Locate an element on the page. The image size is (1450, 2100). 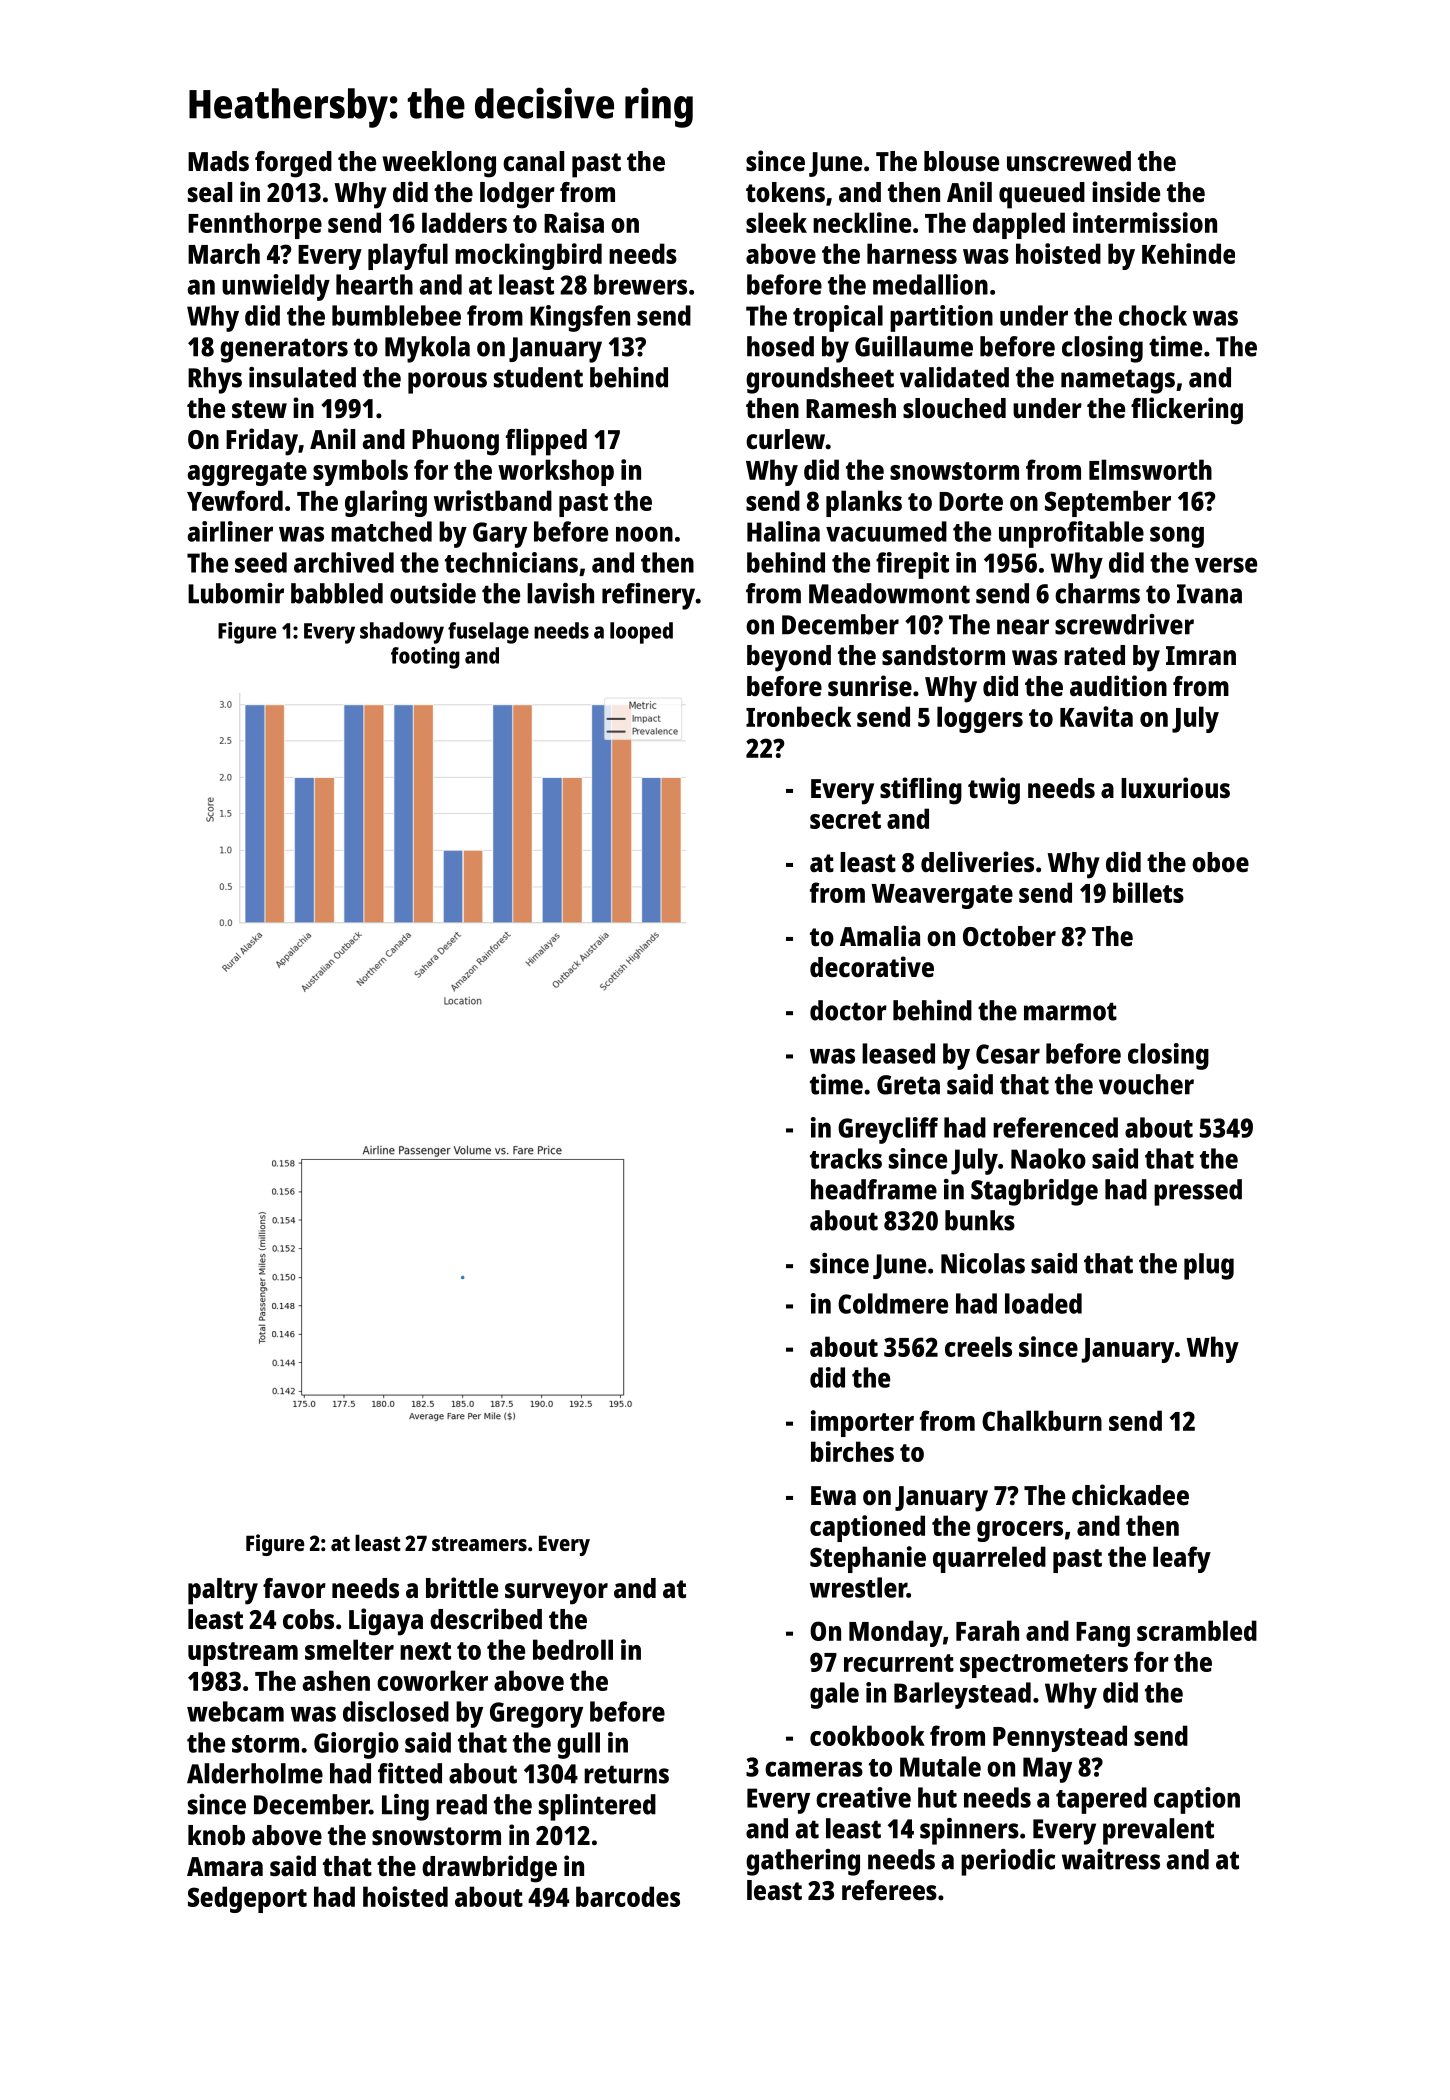
hearth is located at coordinates (374, 284).
